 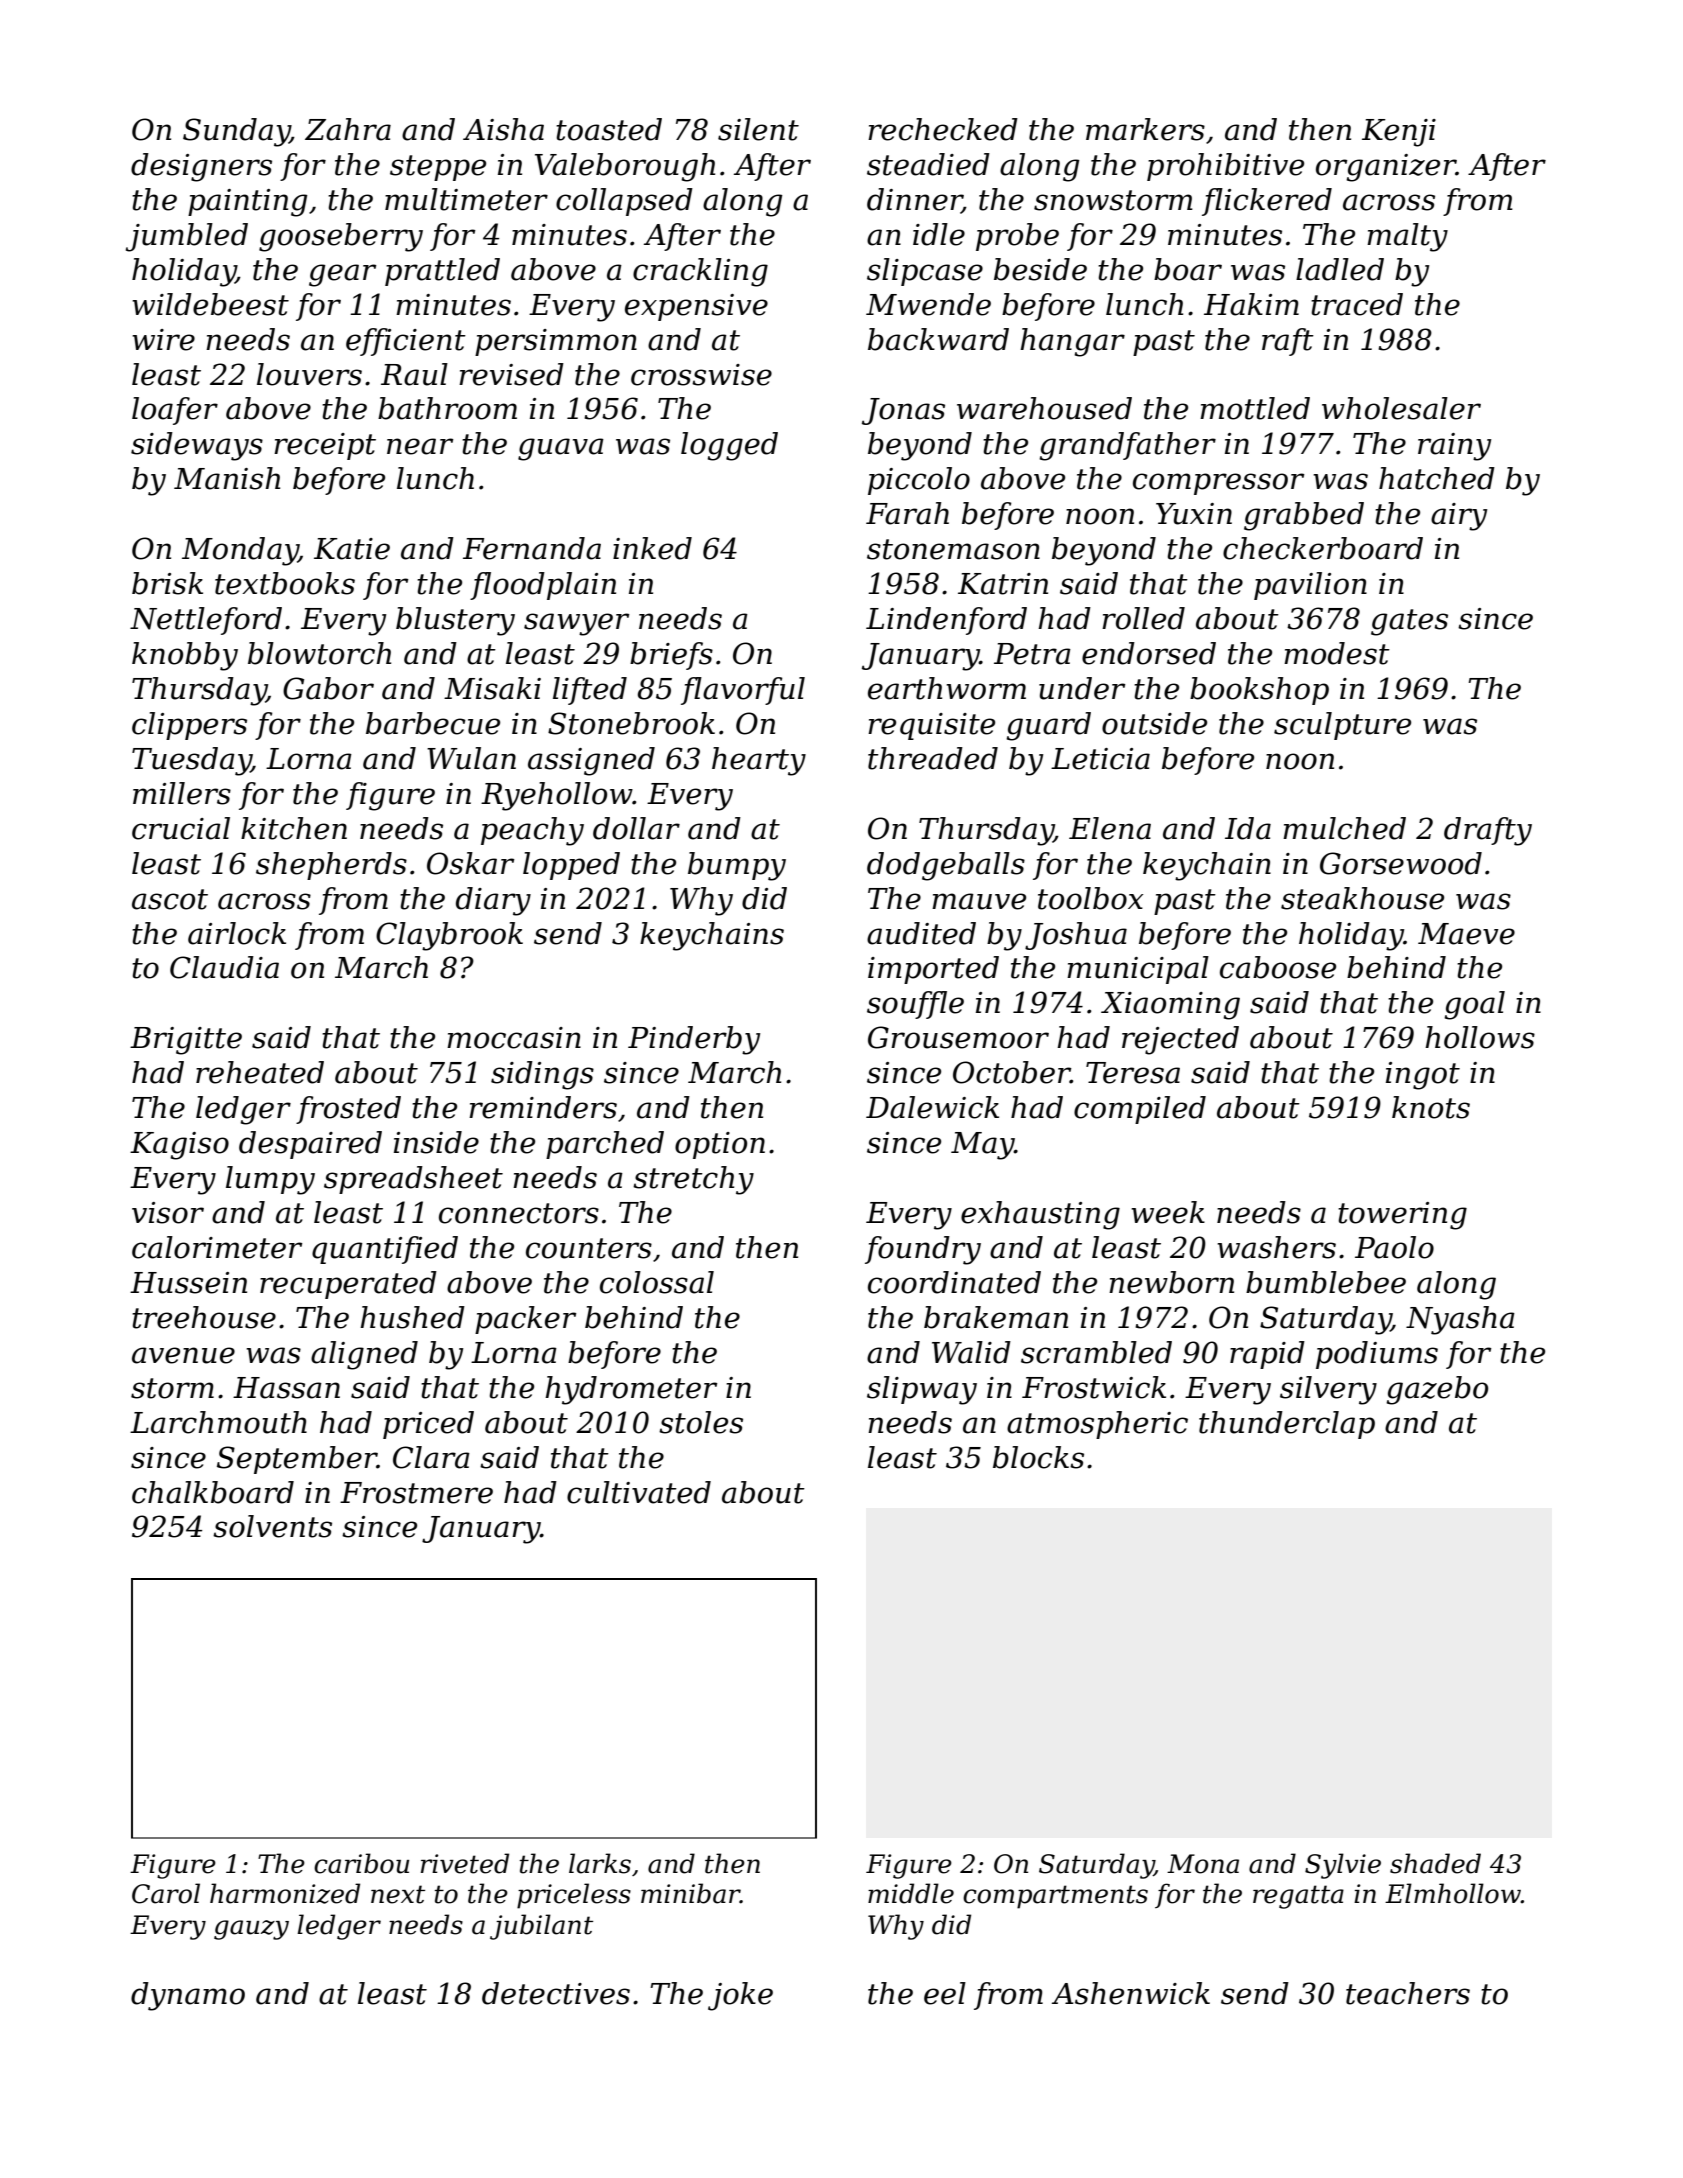 What do you see at coordinates (701, 375) in the screenshot?
I see `crosswise` at bounding box center [701, 375].
